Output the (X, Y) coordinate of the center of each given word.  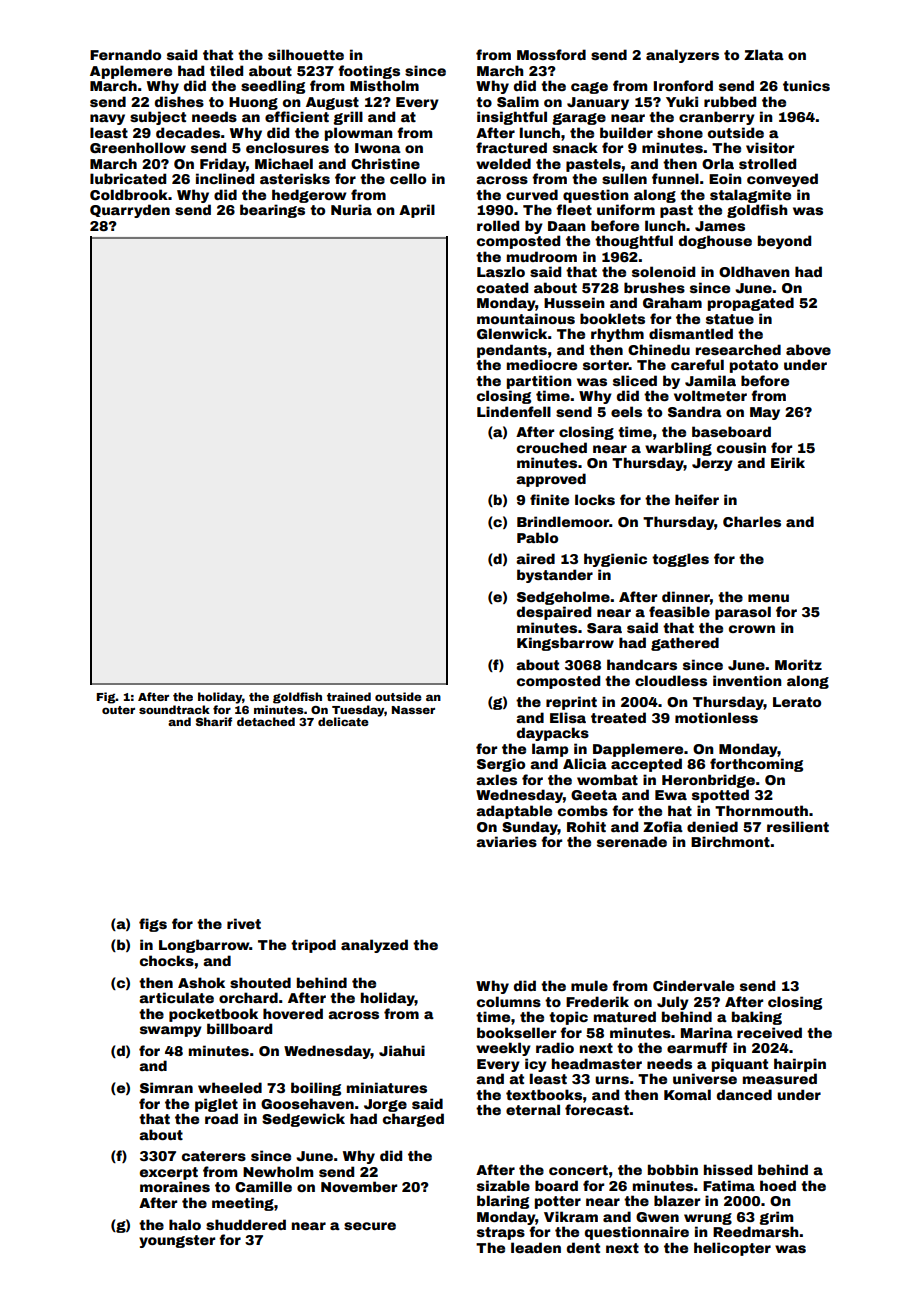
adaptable (514, 812)
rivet (244, 923)
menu (768, 598)
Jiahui (402, 1050)
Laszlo (501, 271)
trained (349, 696)
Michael (284, 163)
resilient (798, 826)
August (332, 103)
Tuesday (358, 711)
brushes (654, 287)
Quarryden (130, 211)
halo (185, 1224)
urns (612, 1080)
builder (626, 132)
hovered (293, 1013)
